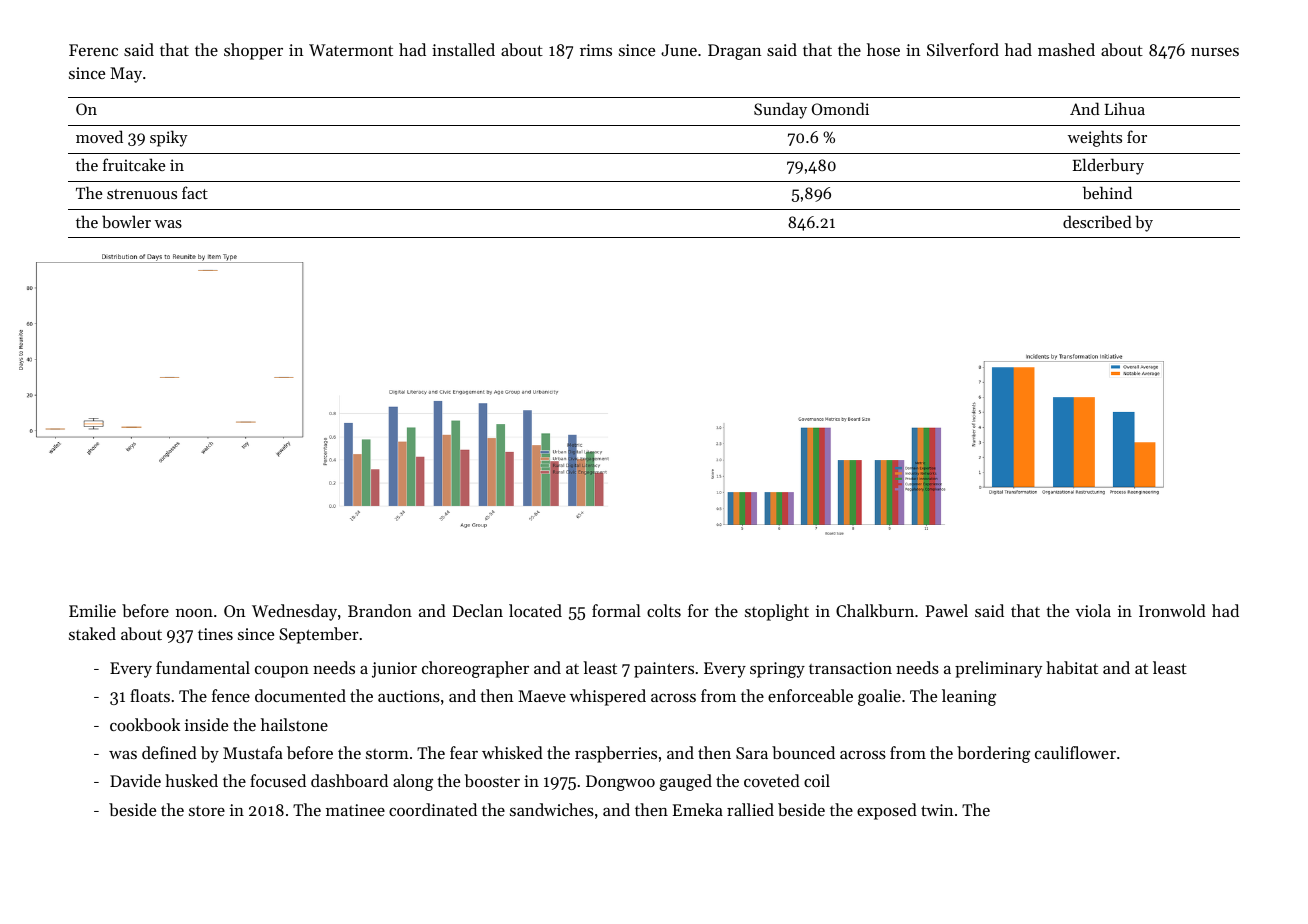 The height and width of the screenshot is (924, 1308). Describe the element at coordinates (145, 724) in the screenshot. I see `cookbook` at that location.
